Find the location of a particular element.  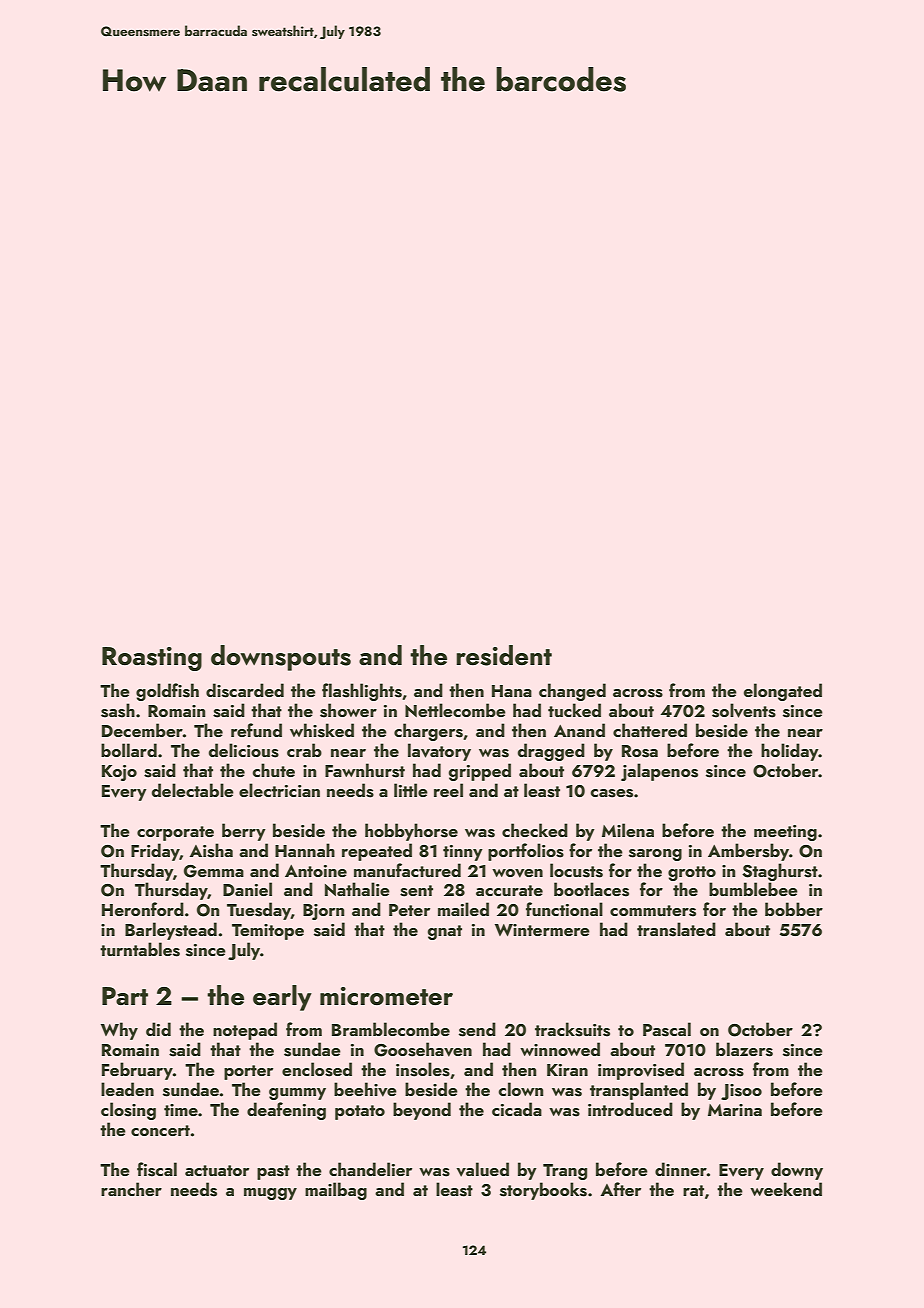

muggy is located at coordinates (270, 1194).
